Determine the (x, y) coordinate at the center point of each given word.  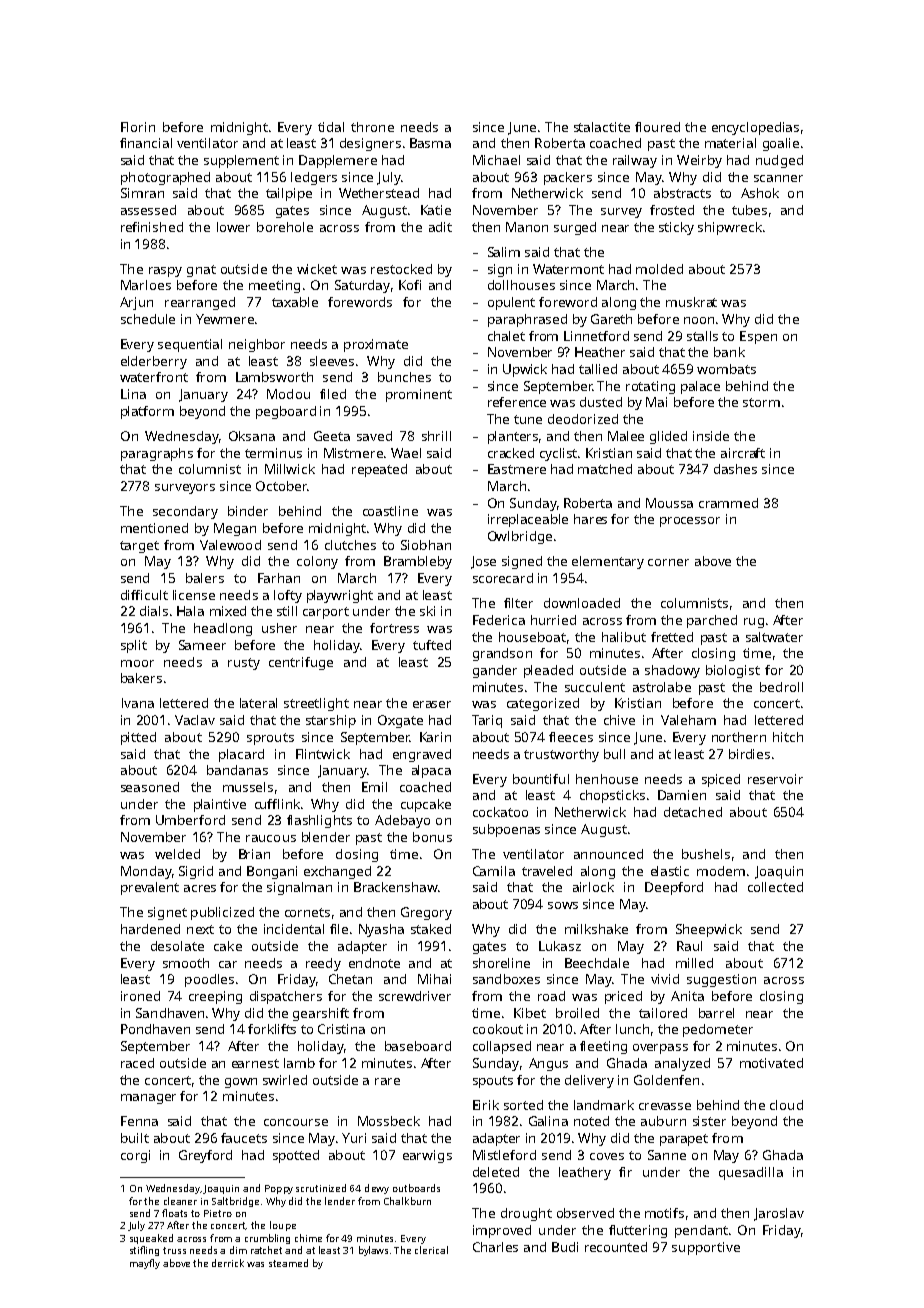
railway (635, 161)
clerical (431, 1250)
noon (699, 320)
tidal (331, 127)
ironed (140, 996)
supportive (706, 1248)
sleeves (332, 361)
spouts (493, 1082)
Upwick (525, 370)
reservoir (775, 779)
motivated (771, 1063)
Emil (374, 787)
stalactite (602, 127)
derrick (228, 1263)
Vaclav (195, 720)
